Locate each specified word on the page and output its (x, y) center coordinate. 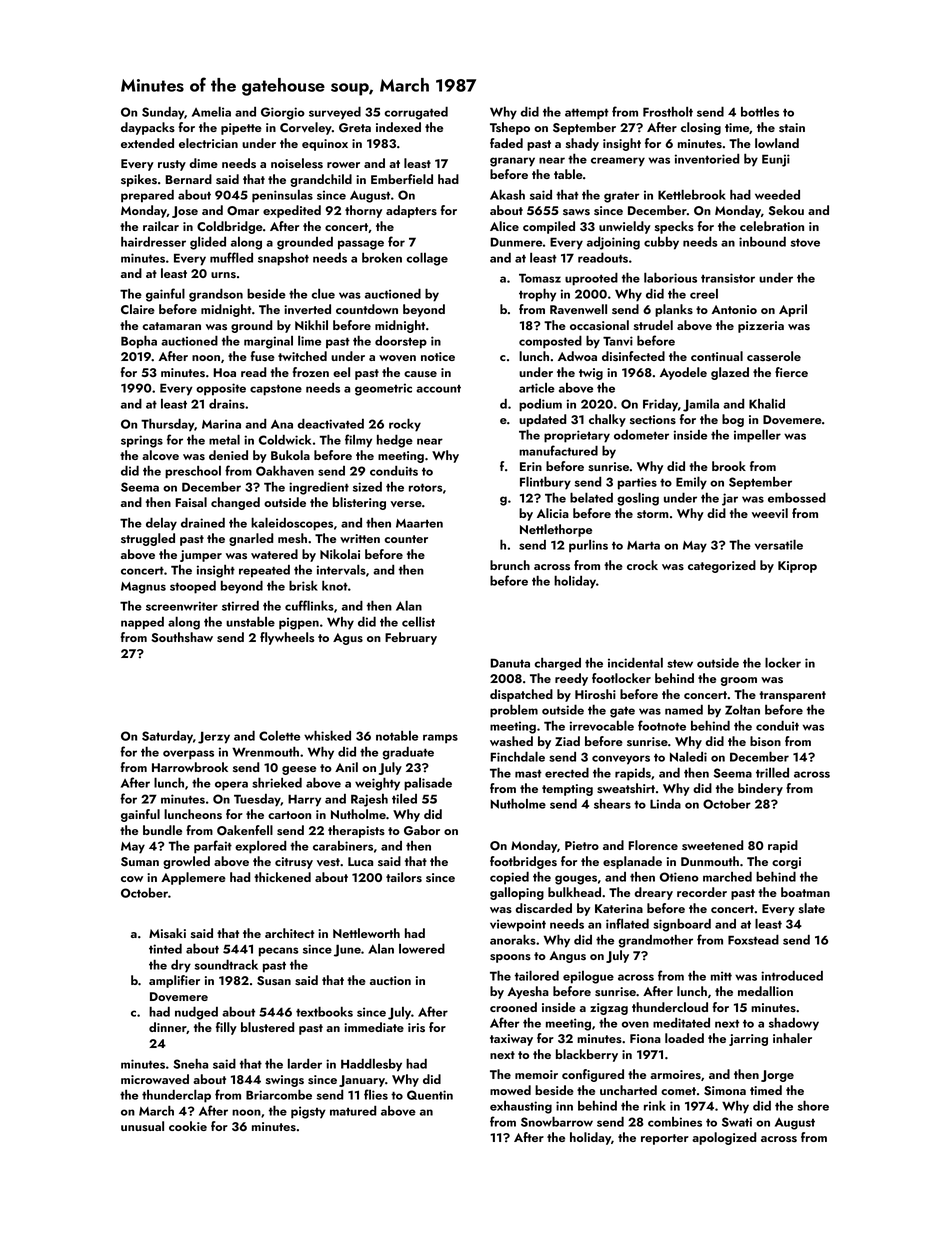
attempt (587, 114)
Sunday (163, 113)
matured (353, 1110)
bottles (760, 112)
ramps (440, 739)
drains (227, 404)
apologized (724, 1138)
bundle (162, 830)
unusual (142, 1126)
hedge (395, 441)
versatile (779, 544)
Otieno (679, 877)
